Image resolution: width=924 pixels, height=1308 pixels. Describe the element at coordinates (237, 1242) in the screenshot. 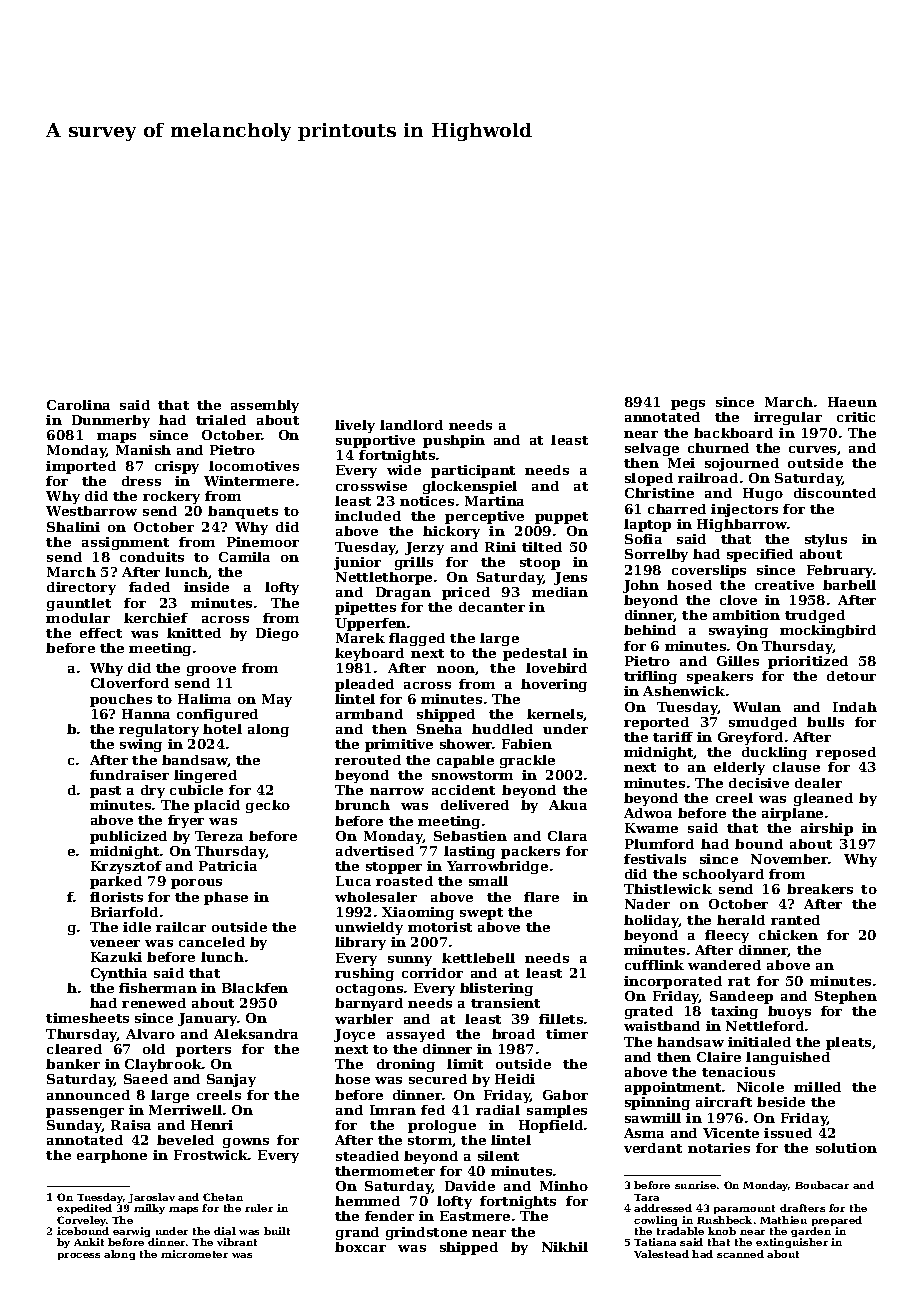

I see `vibrant` at that location.
